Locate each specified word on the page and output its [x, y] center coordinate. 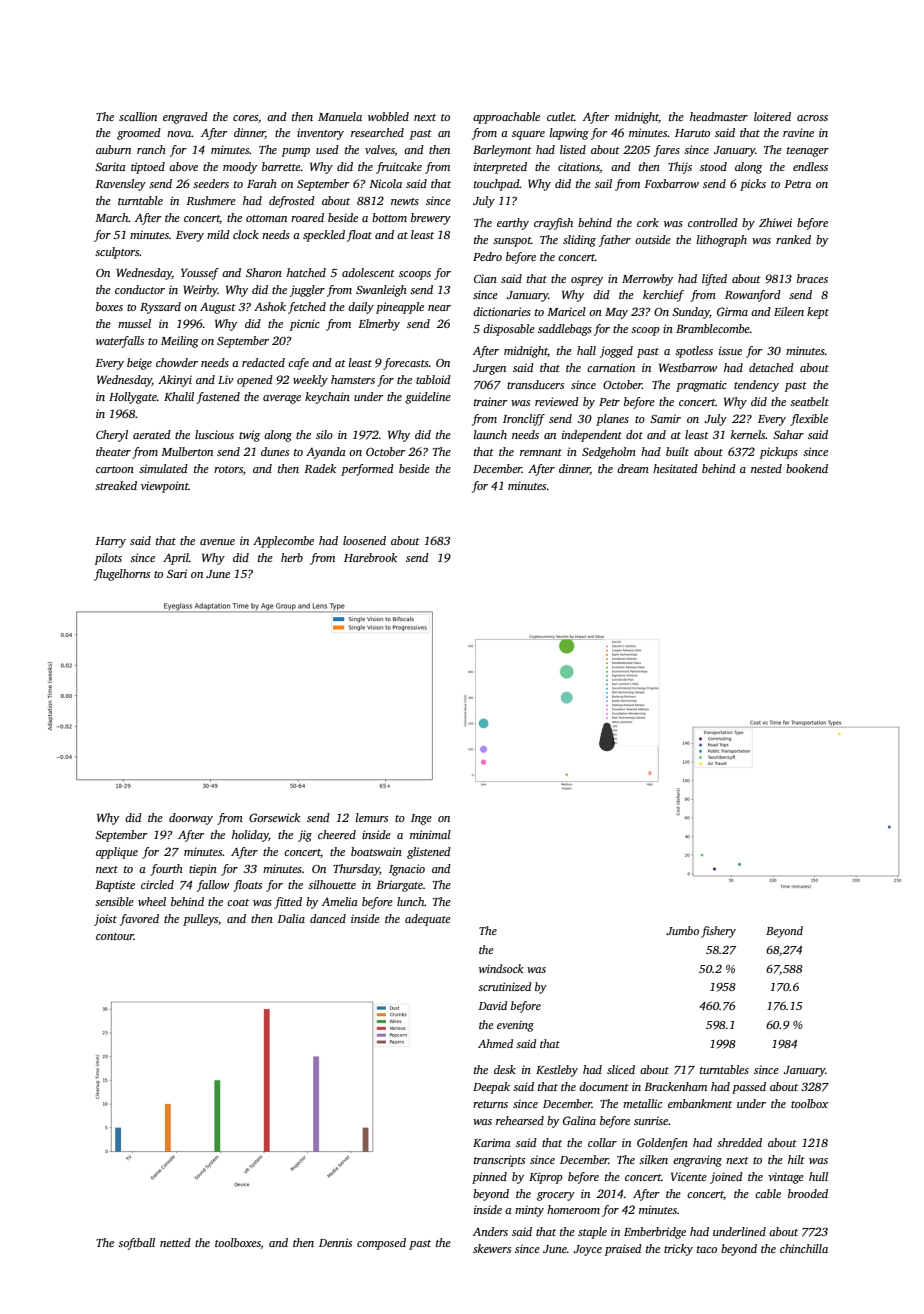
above [183, 166]
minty [529, 1211]
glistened [429, 853]
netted [175, 1242]
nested [766, 468]
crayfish [553, 224]
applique [117, 853]
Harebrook [370, 557]
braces [812, 278]
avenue [217, 542]
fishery [718, 932]
